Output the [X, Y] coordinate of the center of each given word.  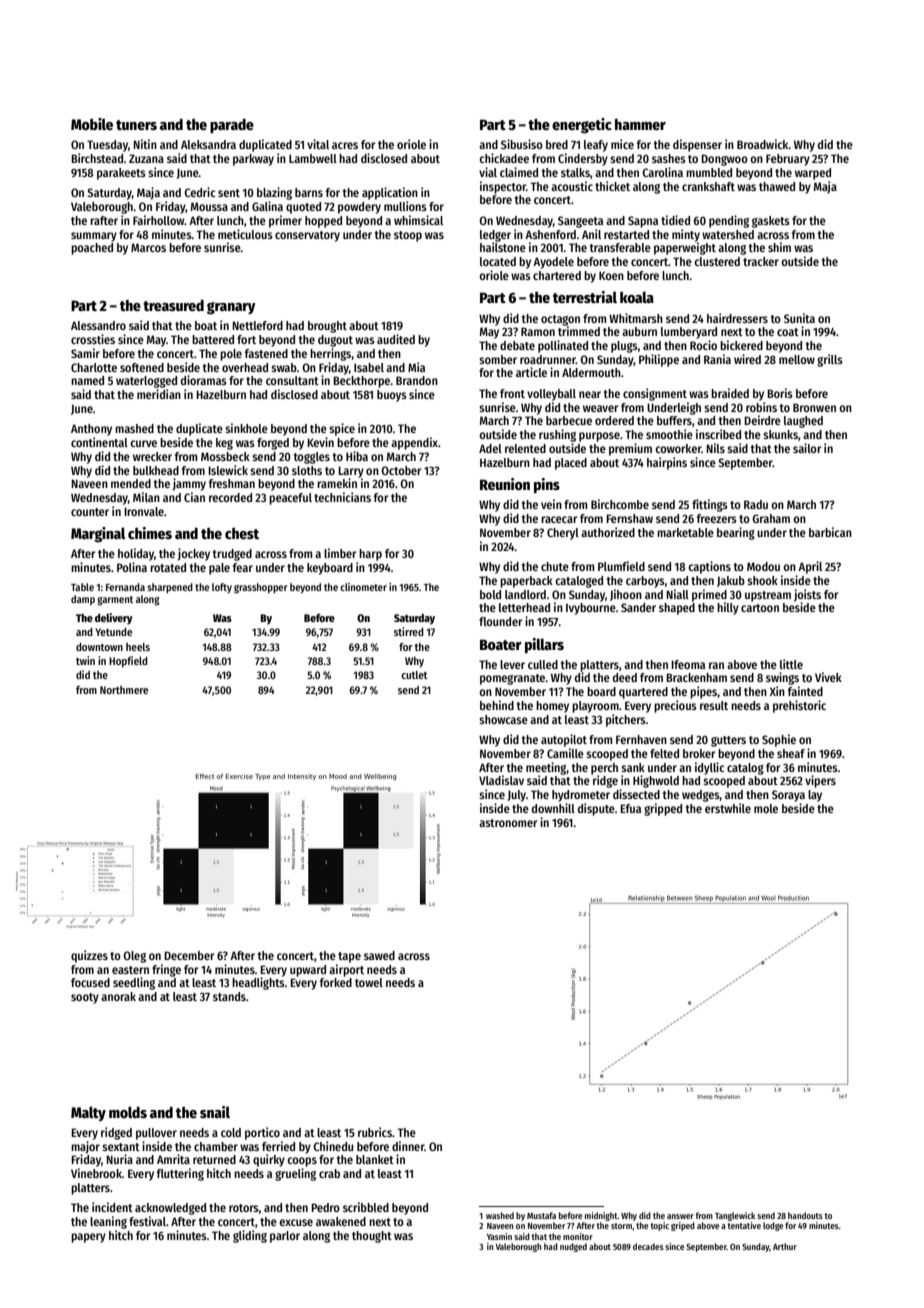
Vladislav [501, 780]
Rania [717, 359]
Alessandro [98, 325]
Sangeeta [580, 222]
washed [500, 1215]
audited [396, 339]
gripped [663, 809]
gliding [250, 1236]
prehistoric [799, 706]
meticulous [245, 234]
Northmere [124, 690]
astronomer [508, 823]
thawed [777, 186]
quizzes [89, 956]
